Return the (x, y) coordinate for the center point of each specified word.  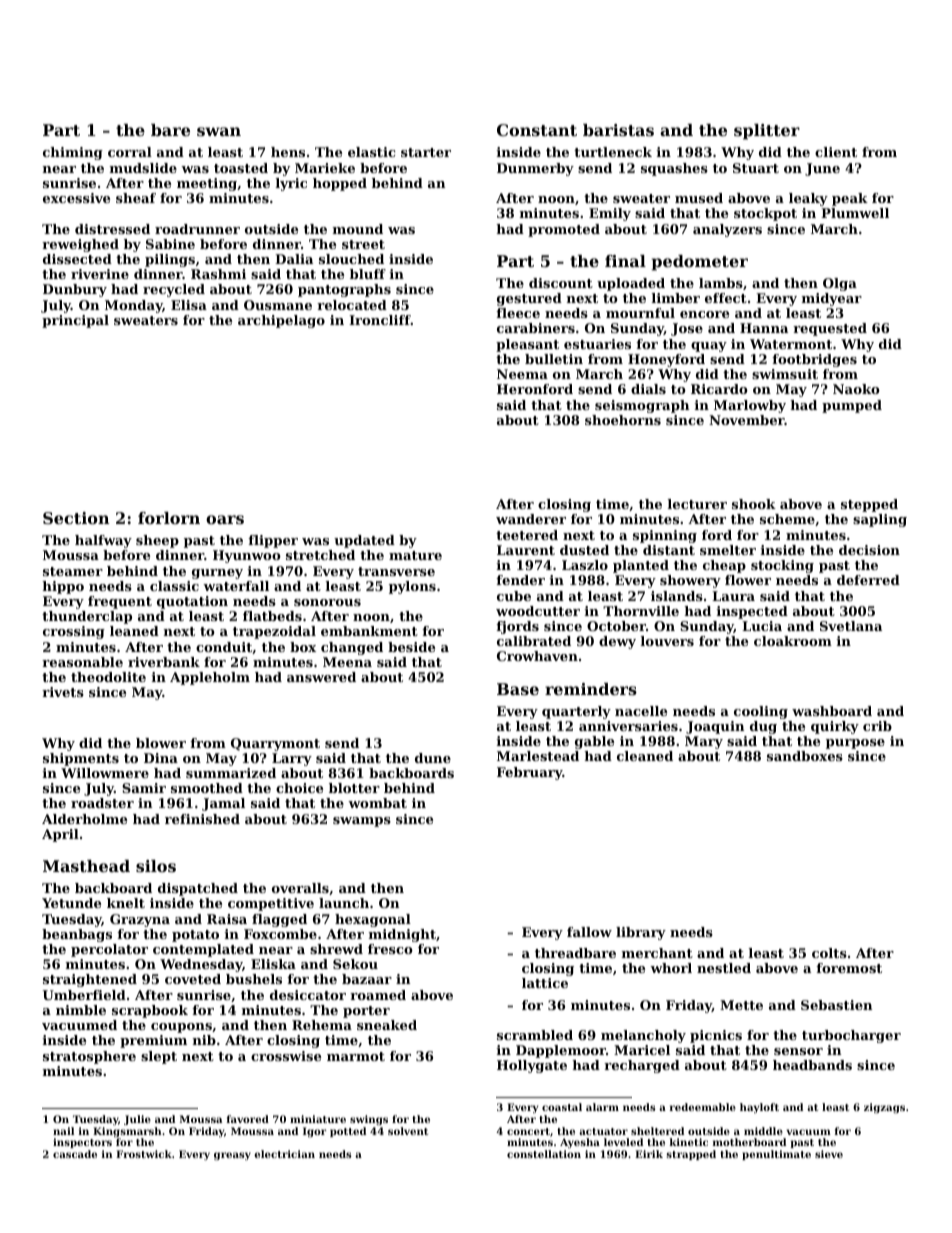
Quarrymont (275, 744)
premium (153, 1041)
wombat (377, 803)
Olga (840, 284)
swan (219, 131)
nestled (724, 968)
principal (75, 321)
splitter (767, 132)
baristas (618, 130)
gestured (529, 299)
